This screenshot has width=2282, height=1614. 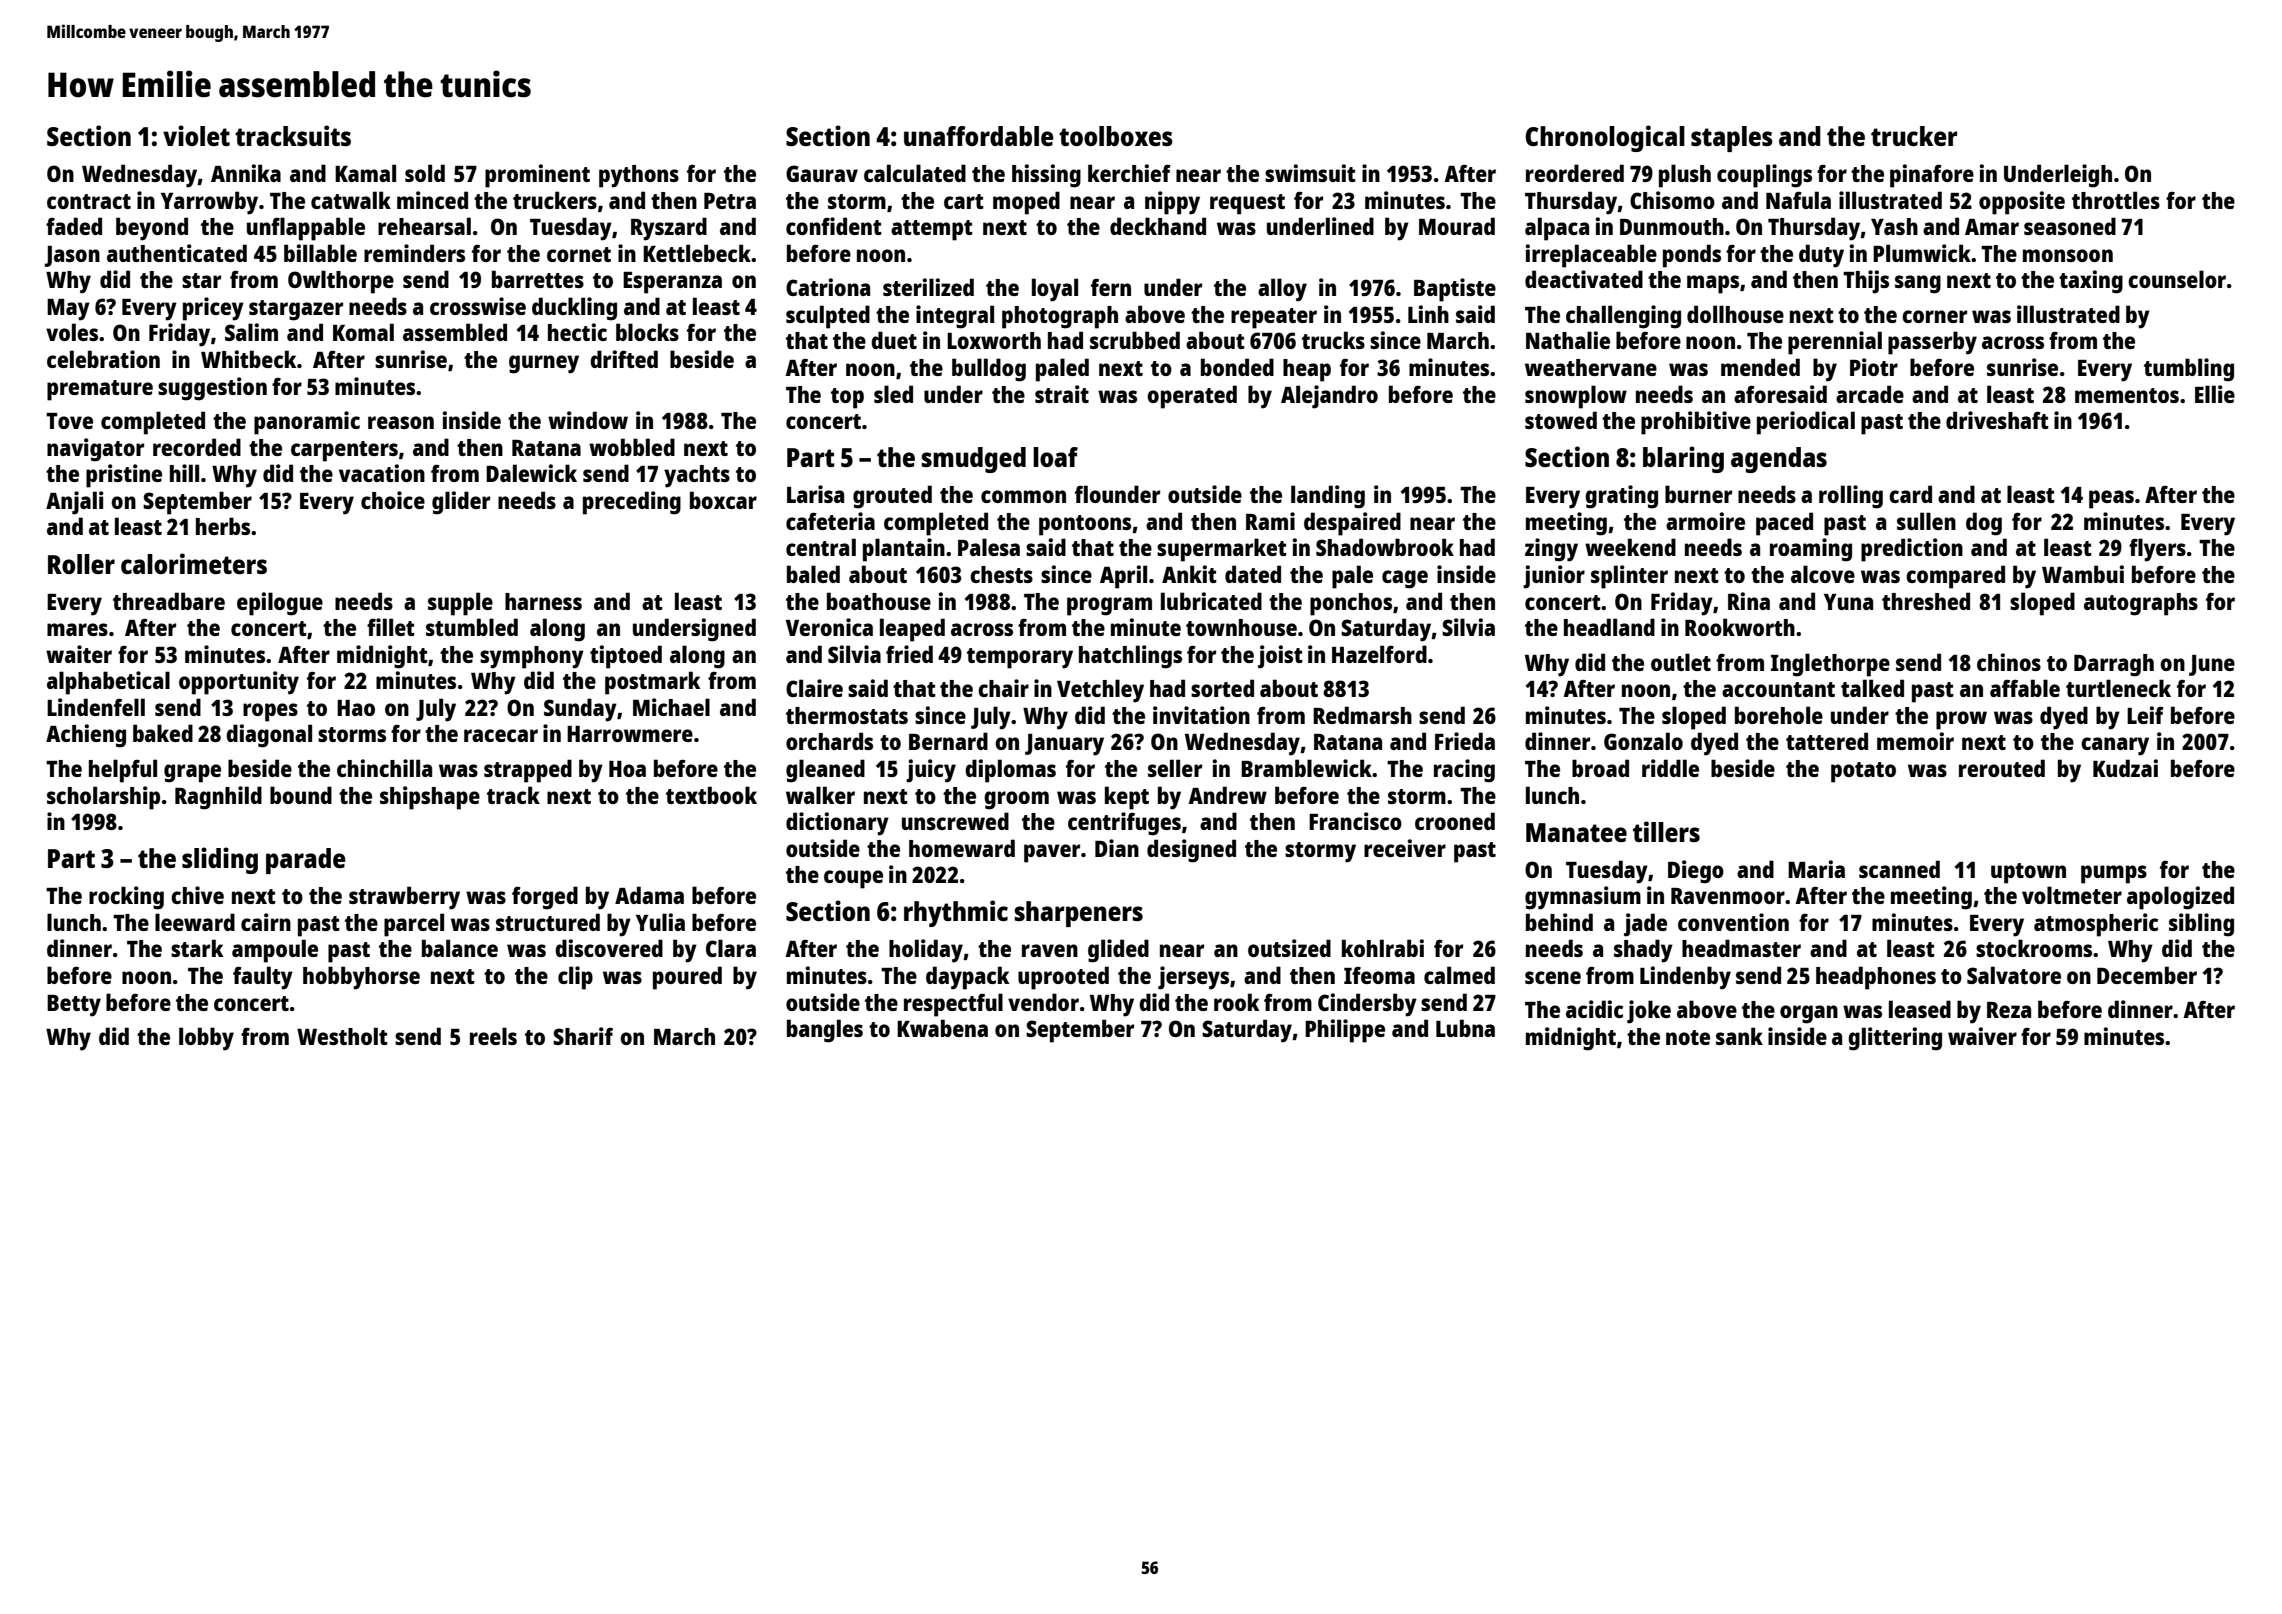 What do you see at coordinates (108, 683) in the screenshot?
I see `alphabetical` at bounding box center [108, 683].
